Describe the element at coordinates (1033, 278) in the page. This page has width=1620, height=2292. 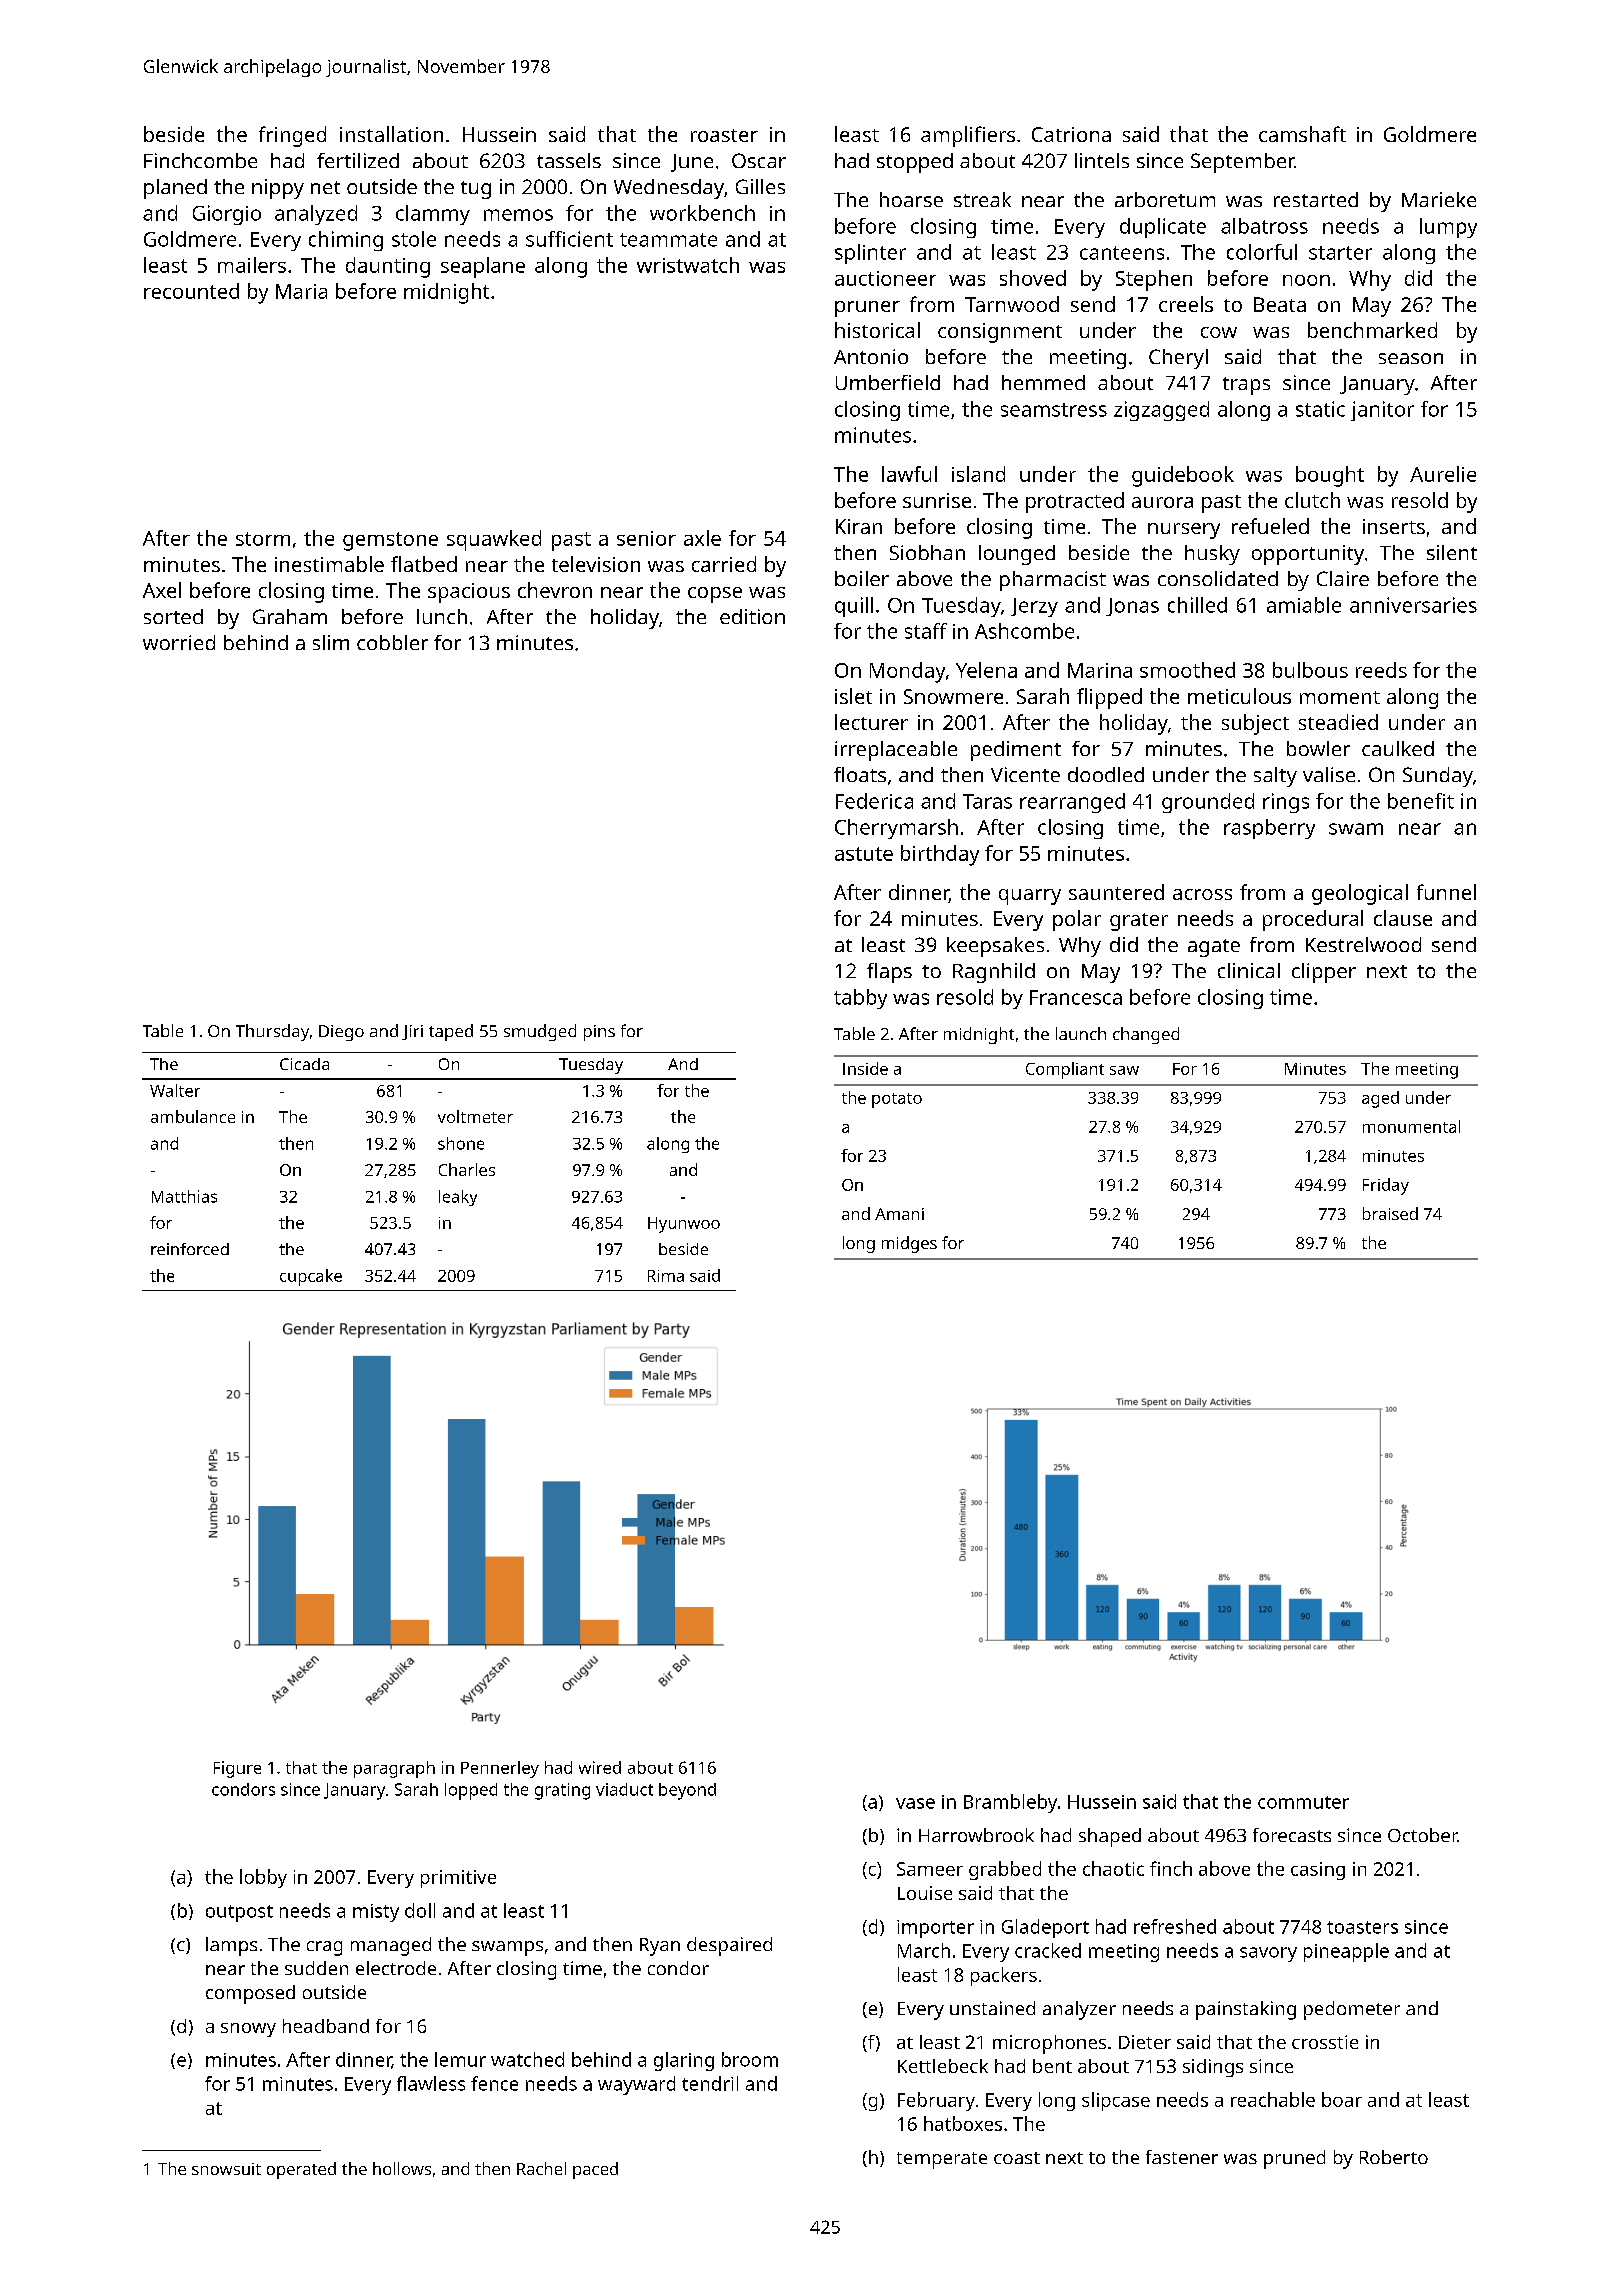
I see `shoved` at that location.
